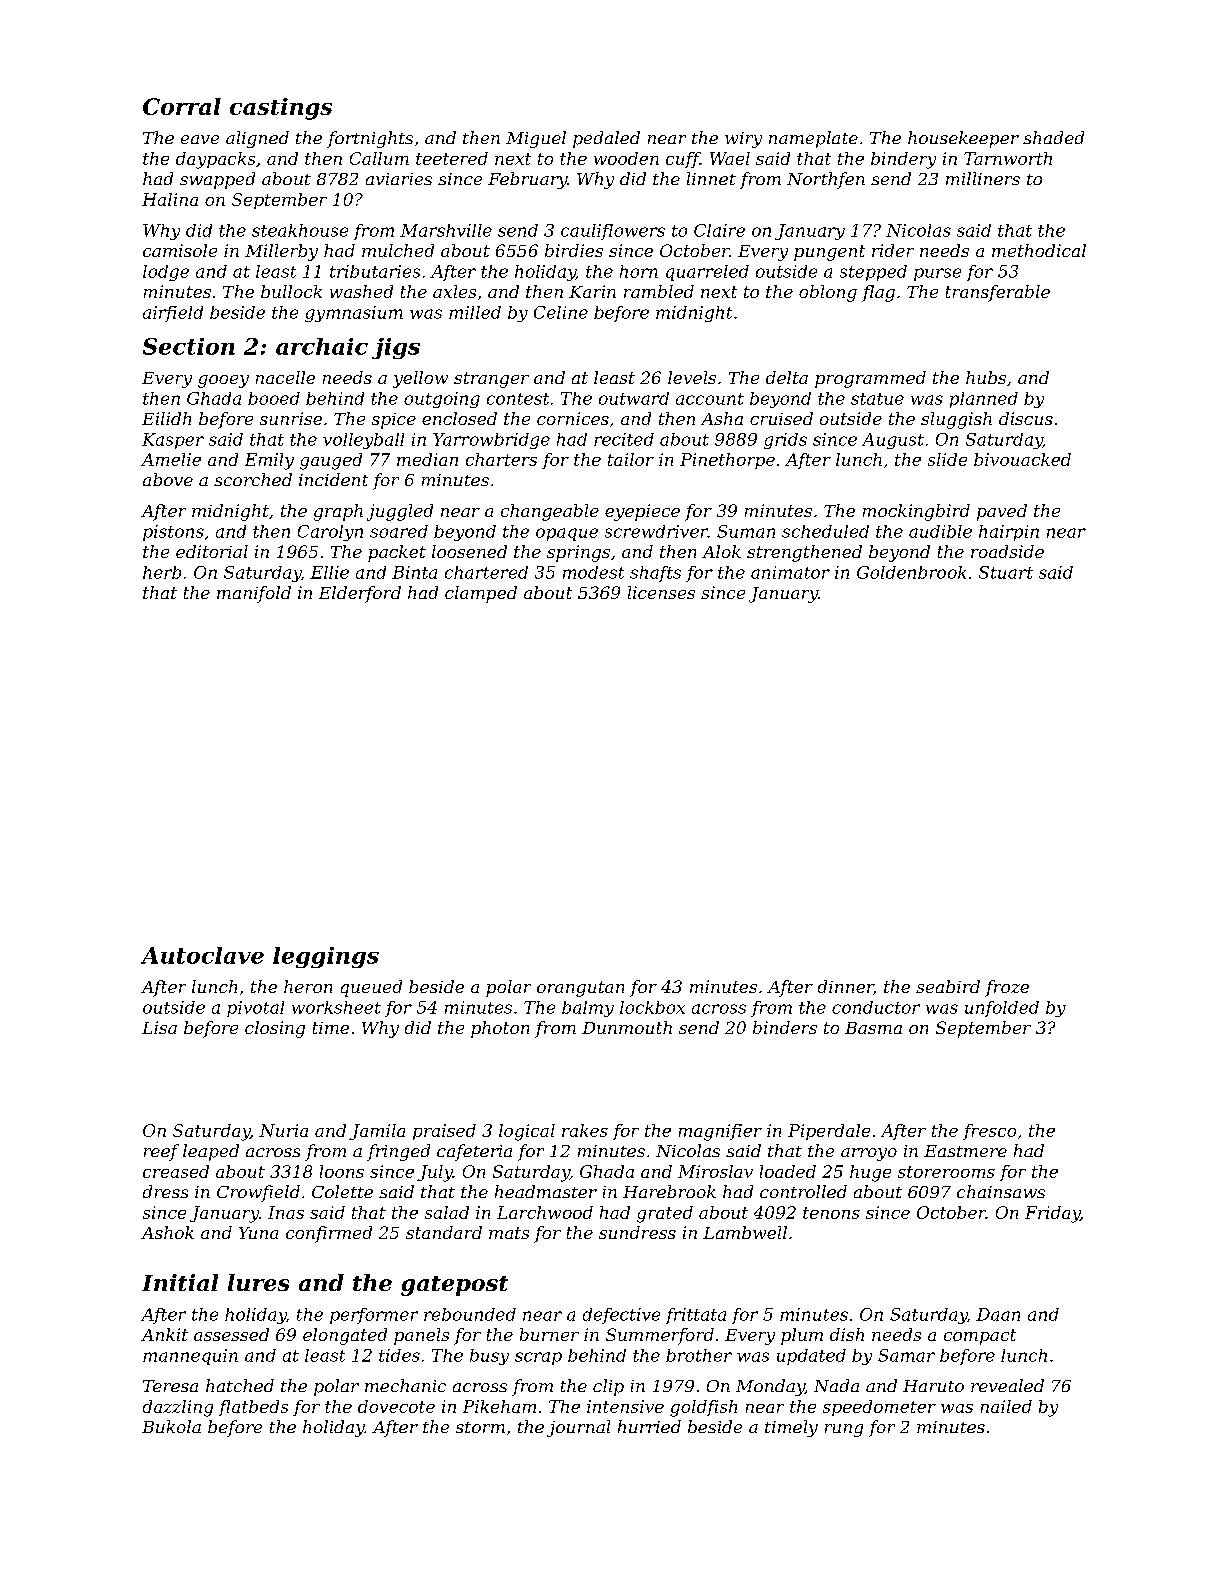 This document has height=1590, width=1229. I want to click on mannequin, so click(190, 1357).
